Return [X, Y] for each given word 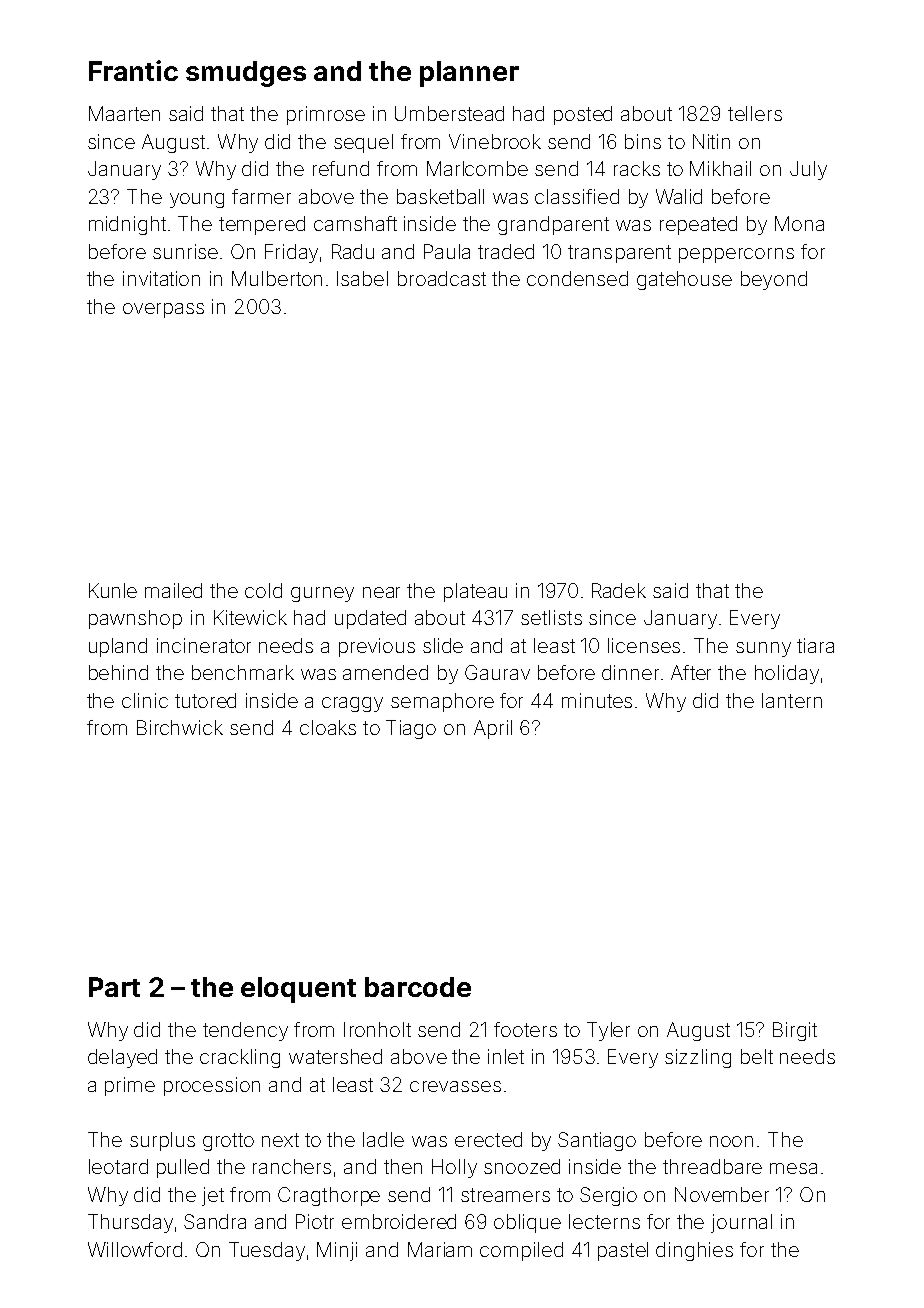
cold [263, 590]
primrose [326, 115]
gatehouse [684, 280]
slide [443, 645]
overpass [163, 310]
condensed [577, 278]
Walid [679, 196]
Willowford [135, 1249]
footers [525, 1029]
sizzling [698, 1058]
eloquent [298, 990]
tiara [815, 645]
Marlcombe [477, 168]
